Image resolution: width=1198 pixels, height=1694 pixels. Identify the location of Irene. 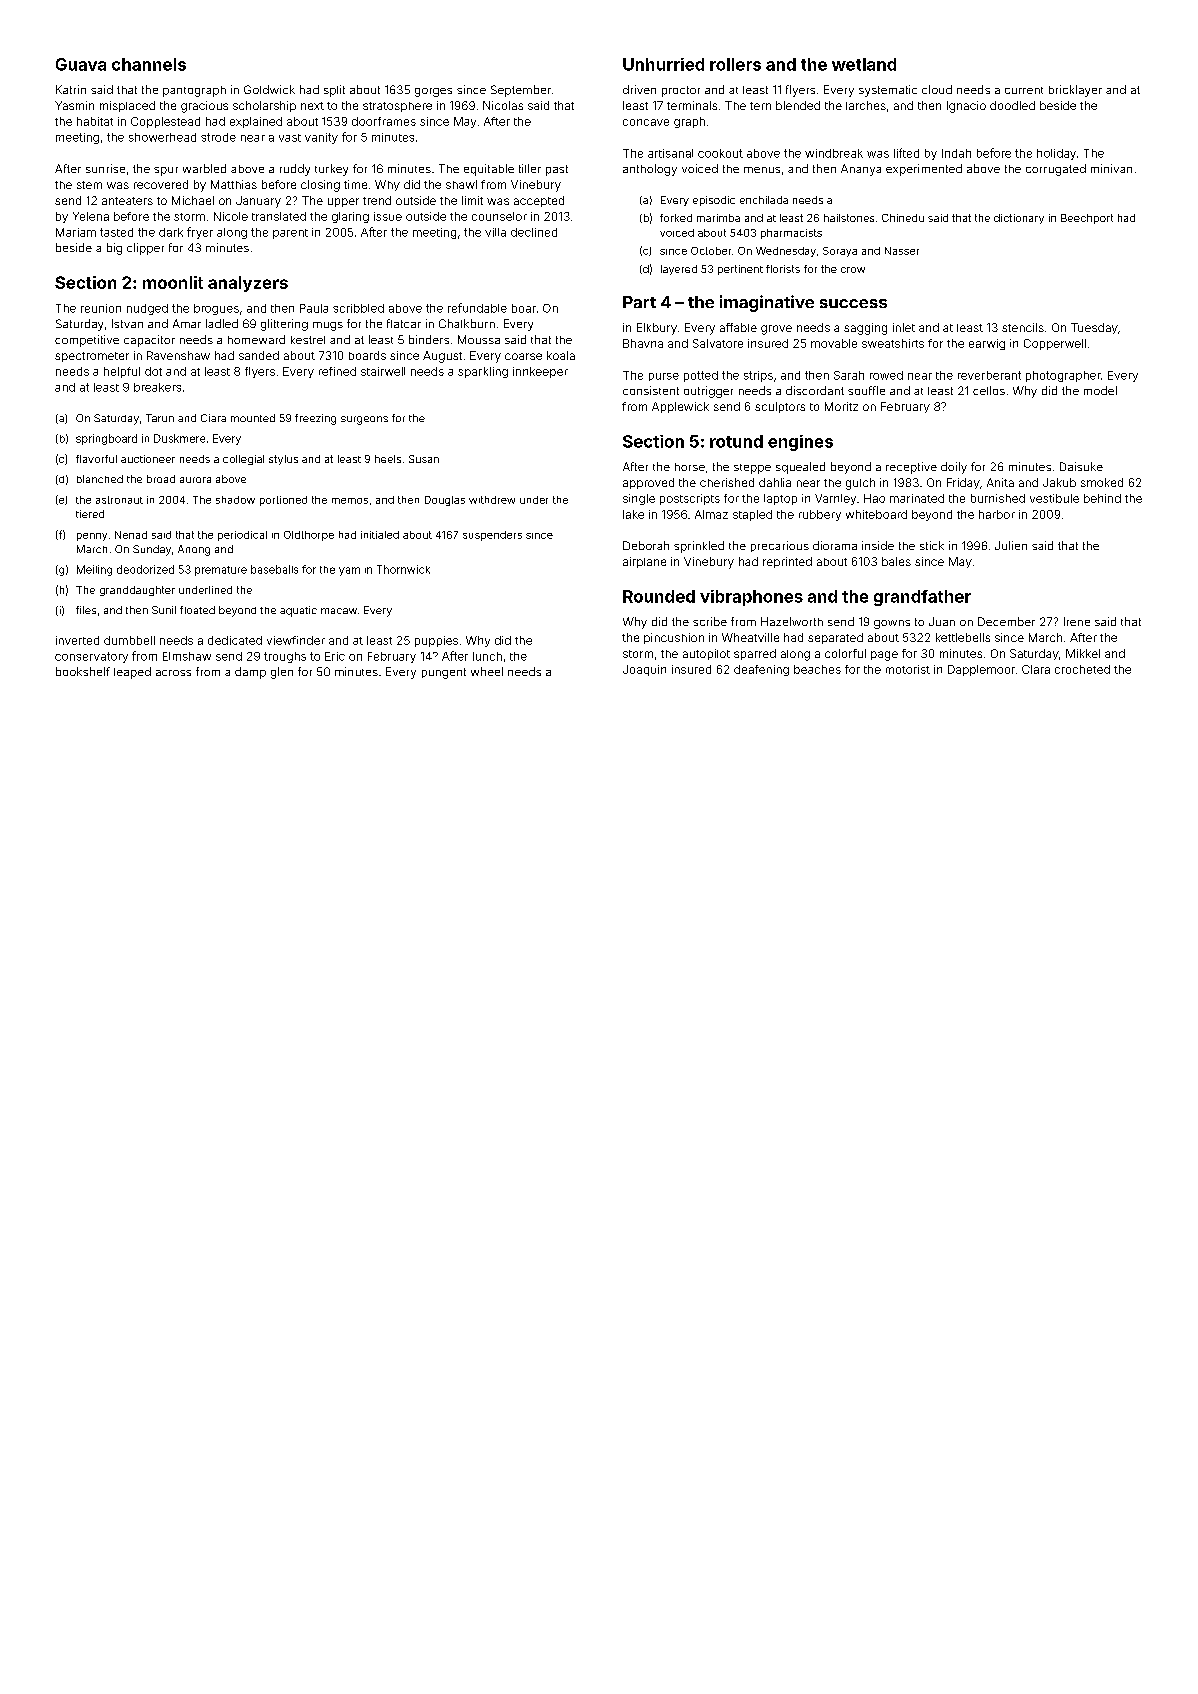
(1077, 621).
